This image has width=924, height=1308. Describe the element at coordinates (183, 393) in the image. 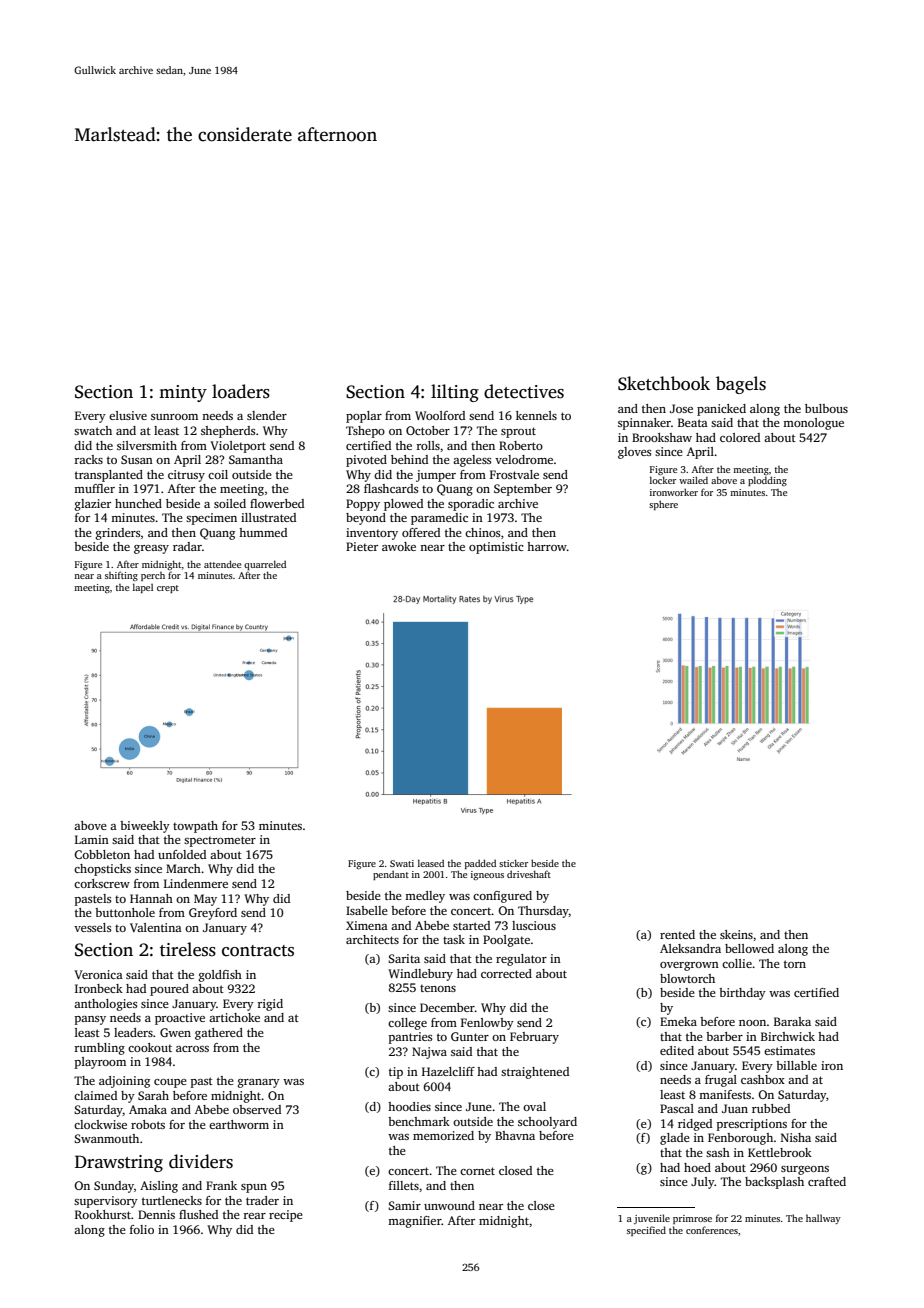

I see `minty` at that location.
